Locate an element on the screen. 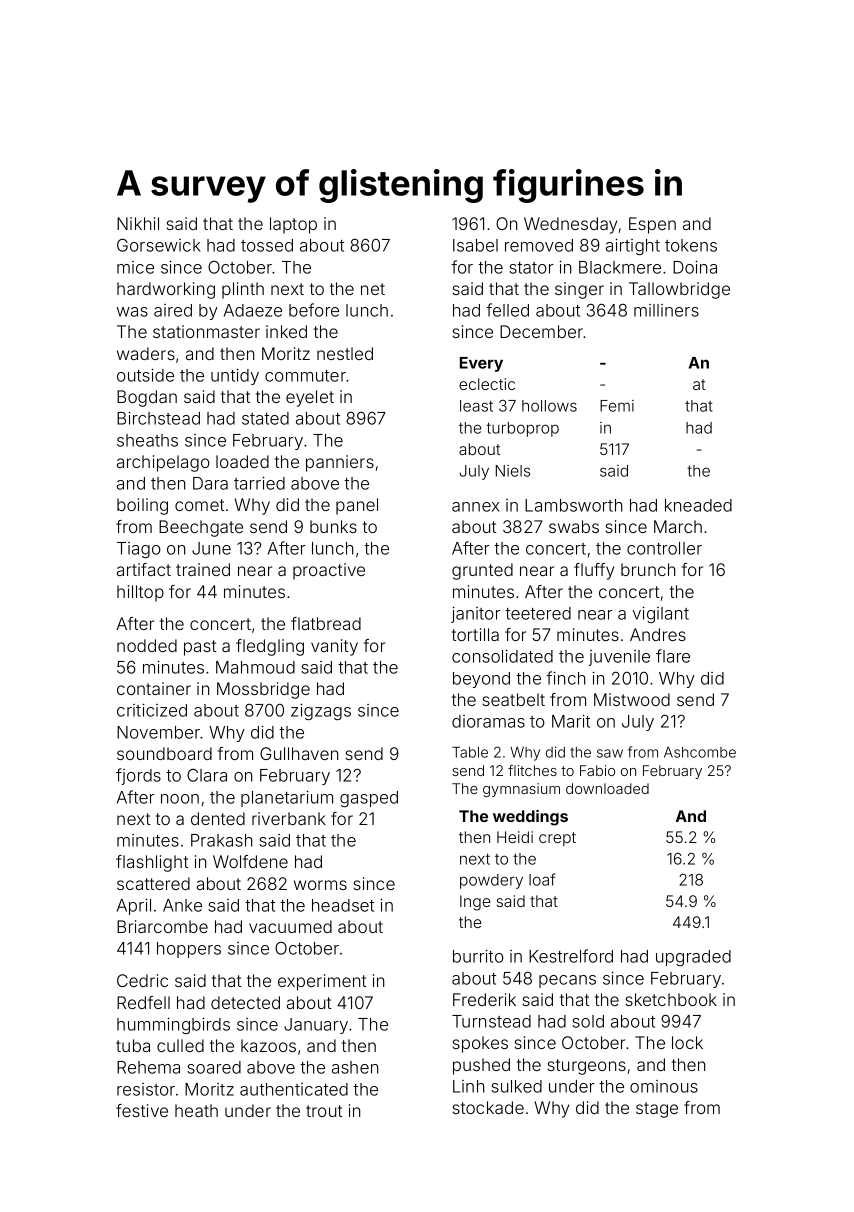  detected is located at coordinates (245, 1002).
